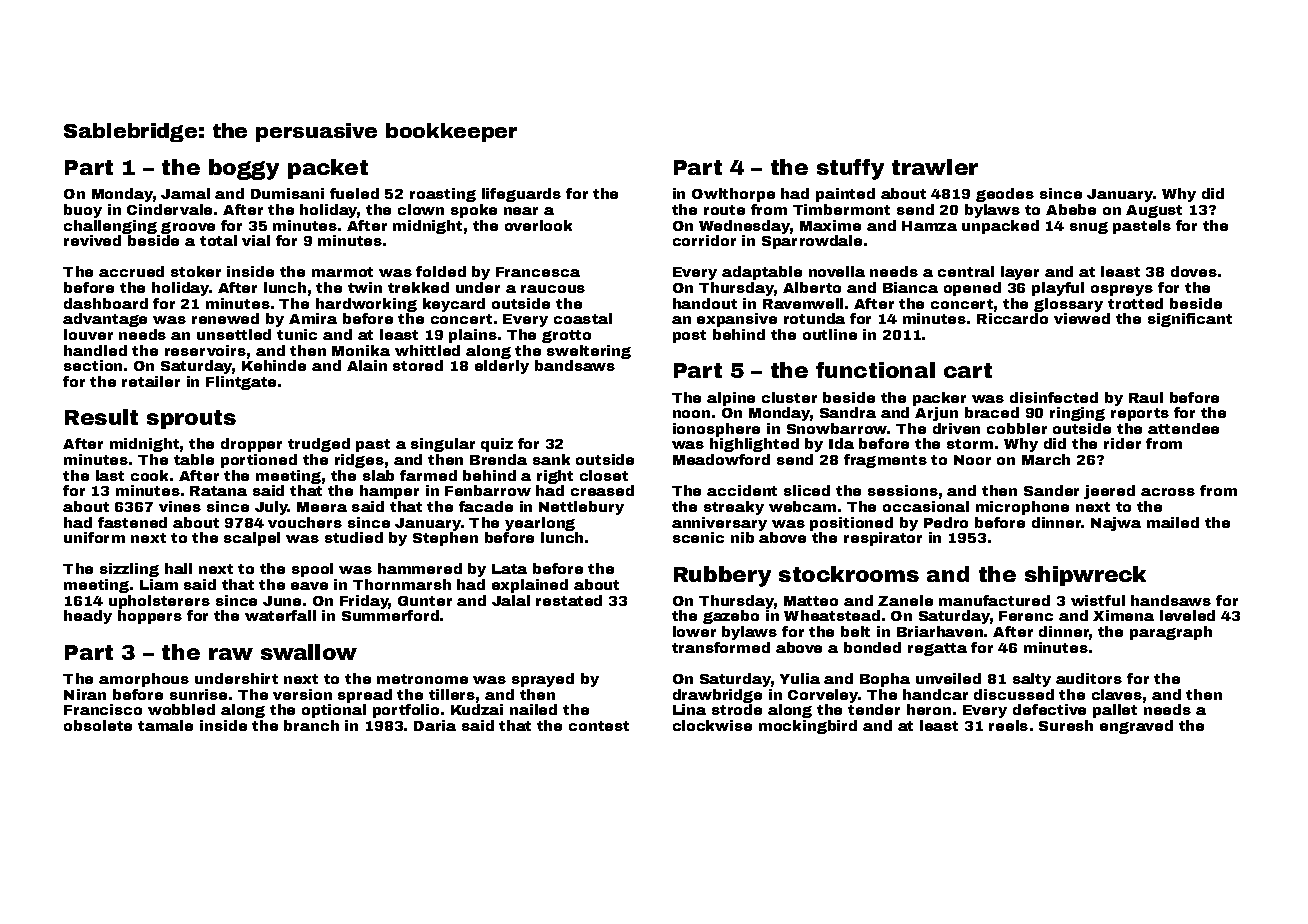 Image resolution: width=1308 pixels, height=924 pixels. Describe the element at coordinates (733, 195) in the page. I see `Owlthorpe` at that location.
